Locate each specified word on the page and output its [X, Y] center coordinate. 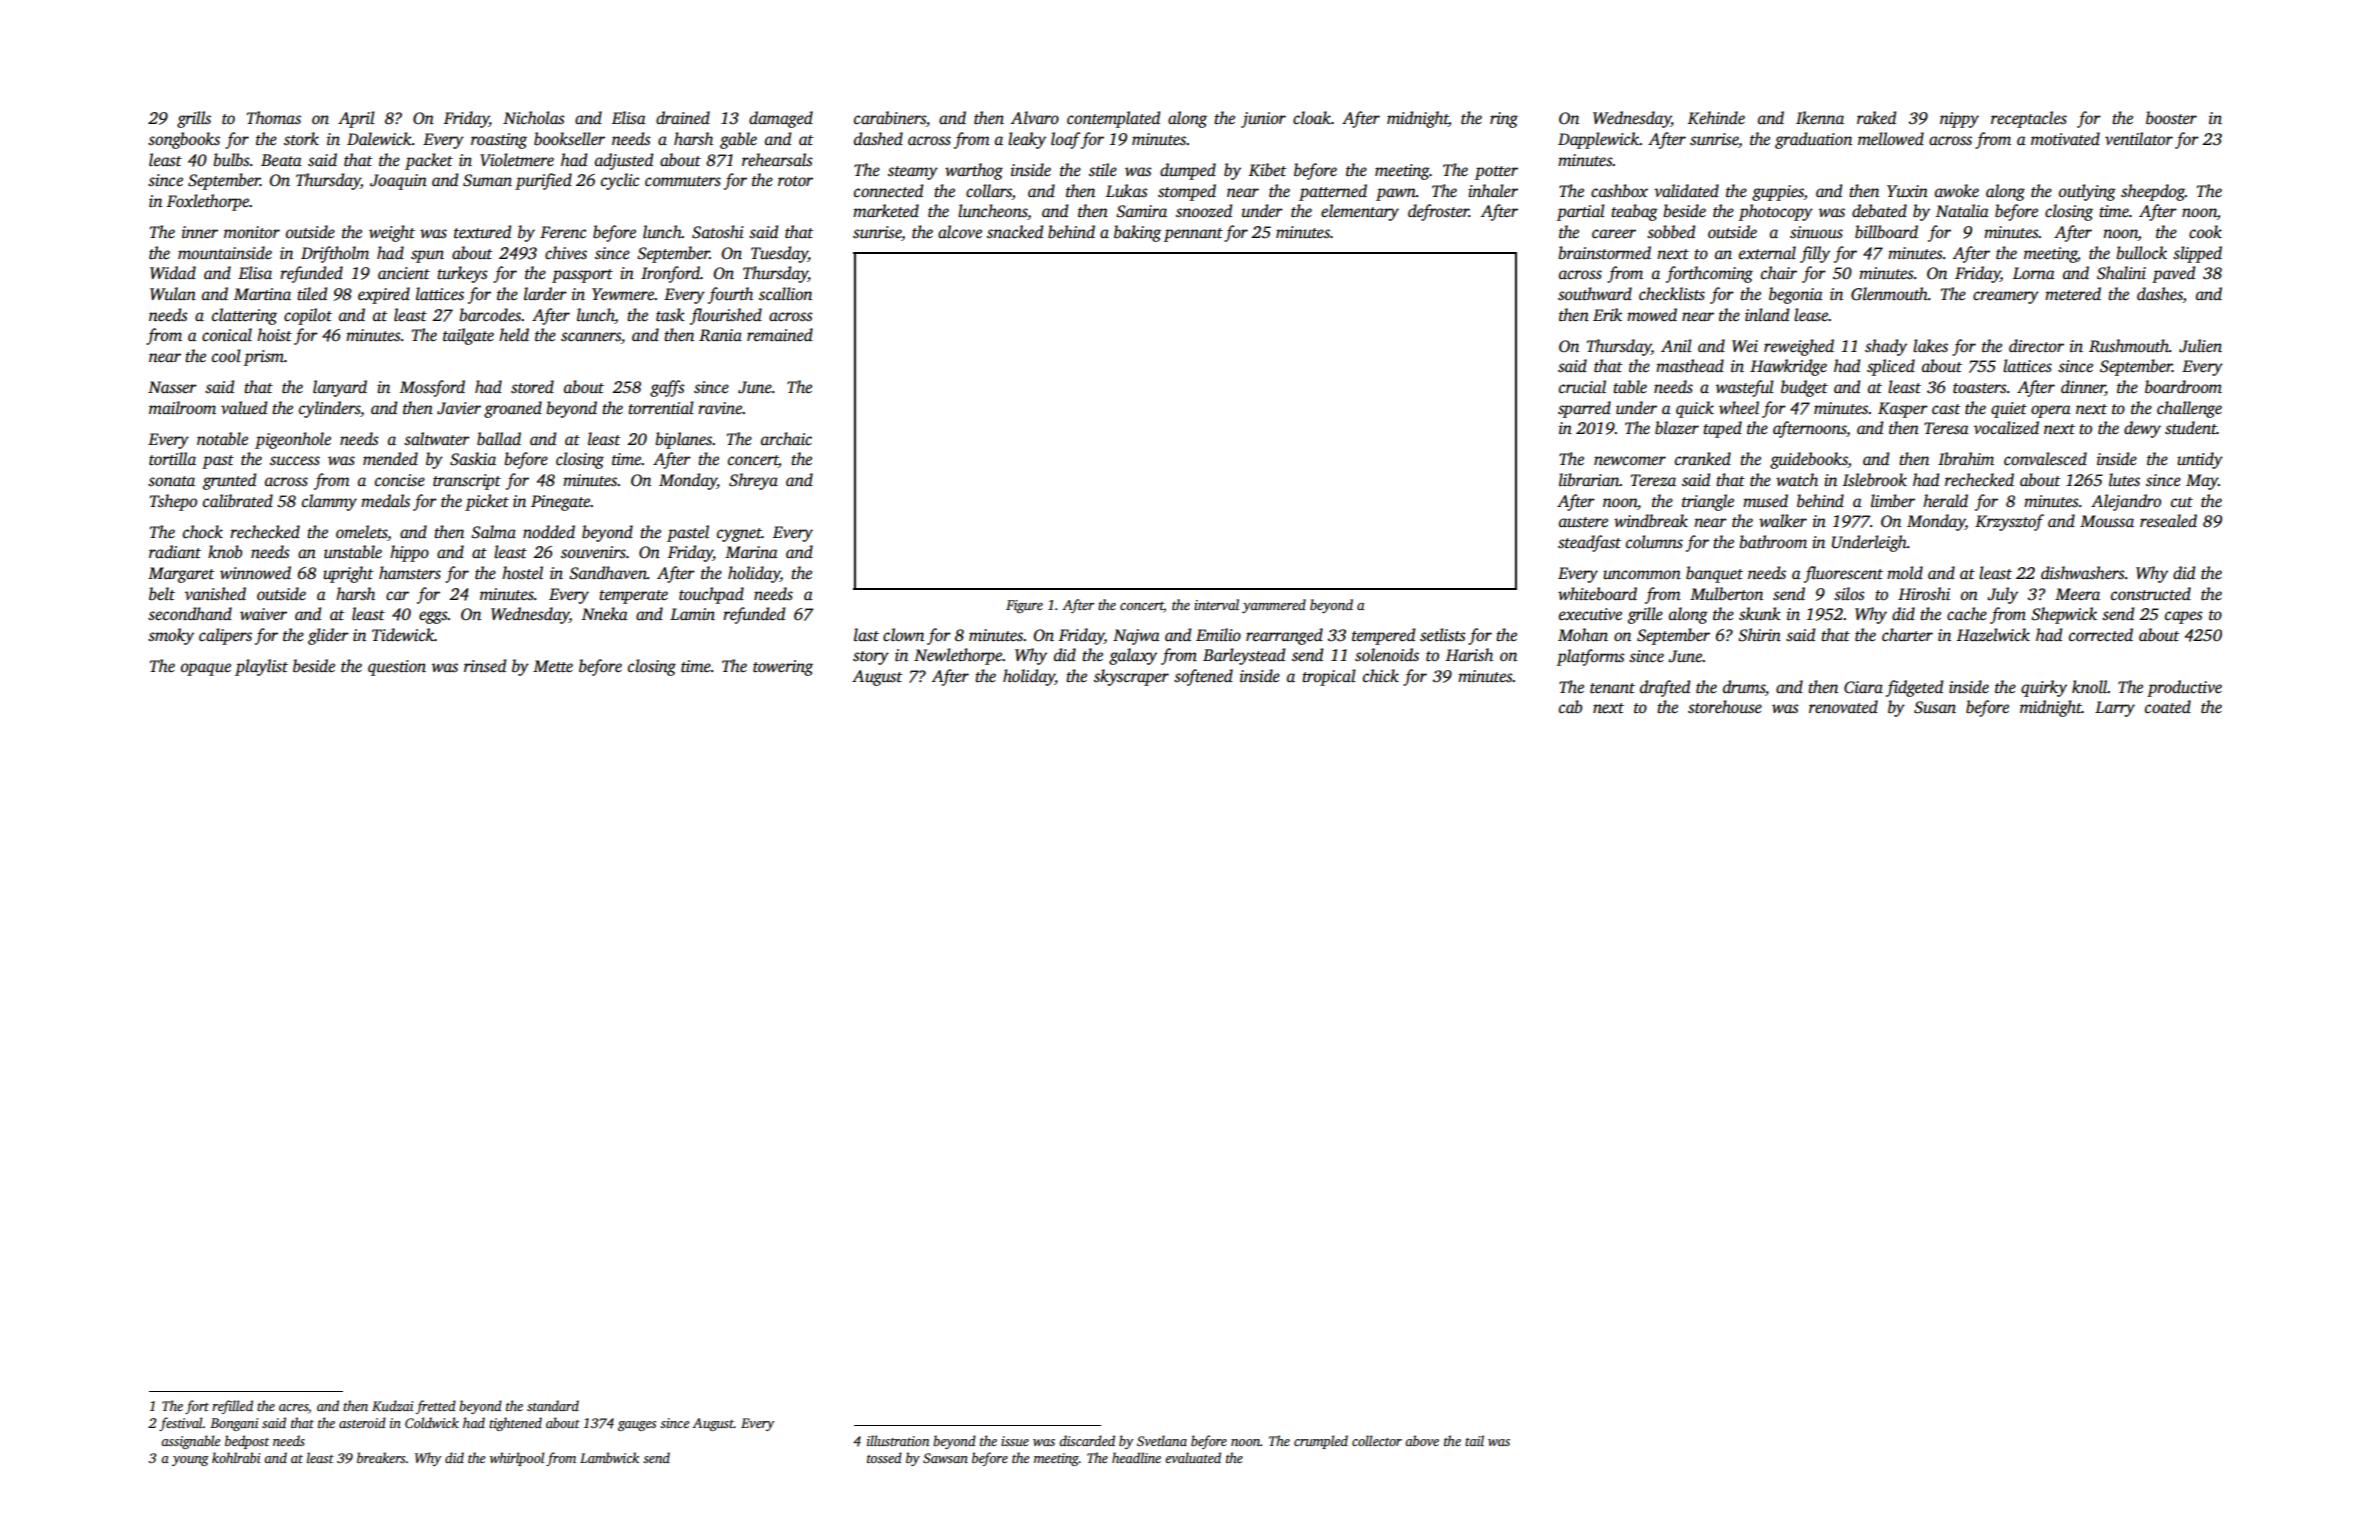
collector [1377, 1440]
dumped [1188, 171]
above [1422, 1440]
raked [1876, 117]
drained [683, 118]
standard [553, 1405]
